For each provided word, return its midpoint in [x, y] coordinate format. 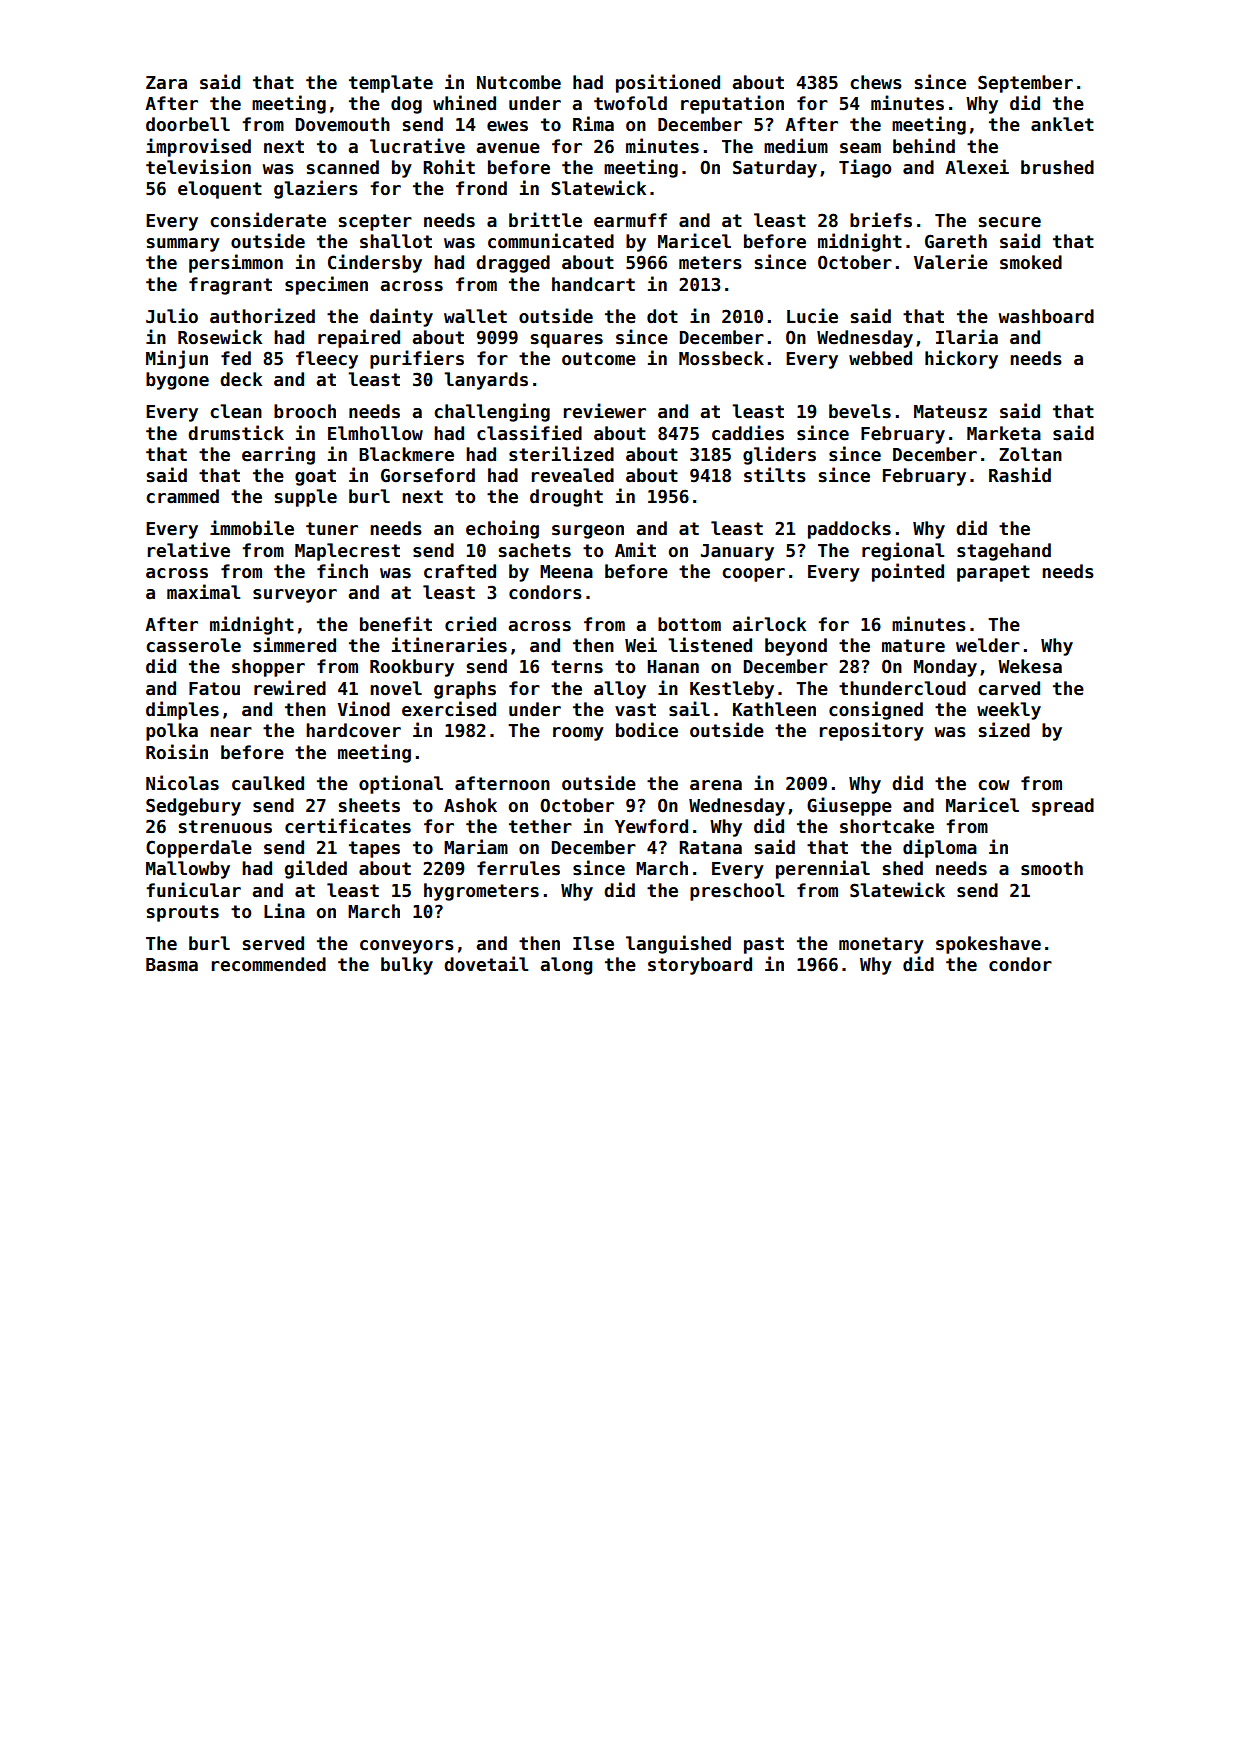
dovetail [486, 964]
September [1025, 84]
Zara [166, 83]
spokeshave [988, 945]
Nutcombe [519, 82]
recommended [269, 964]
